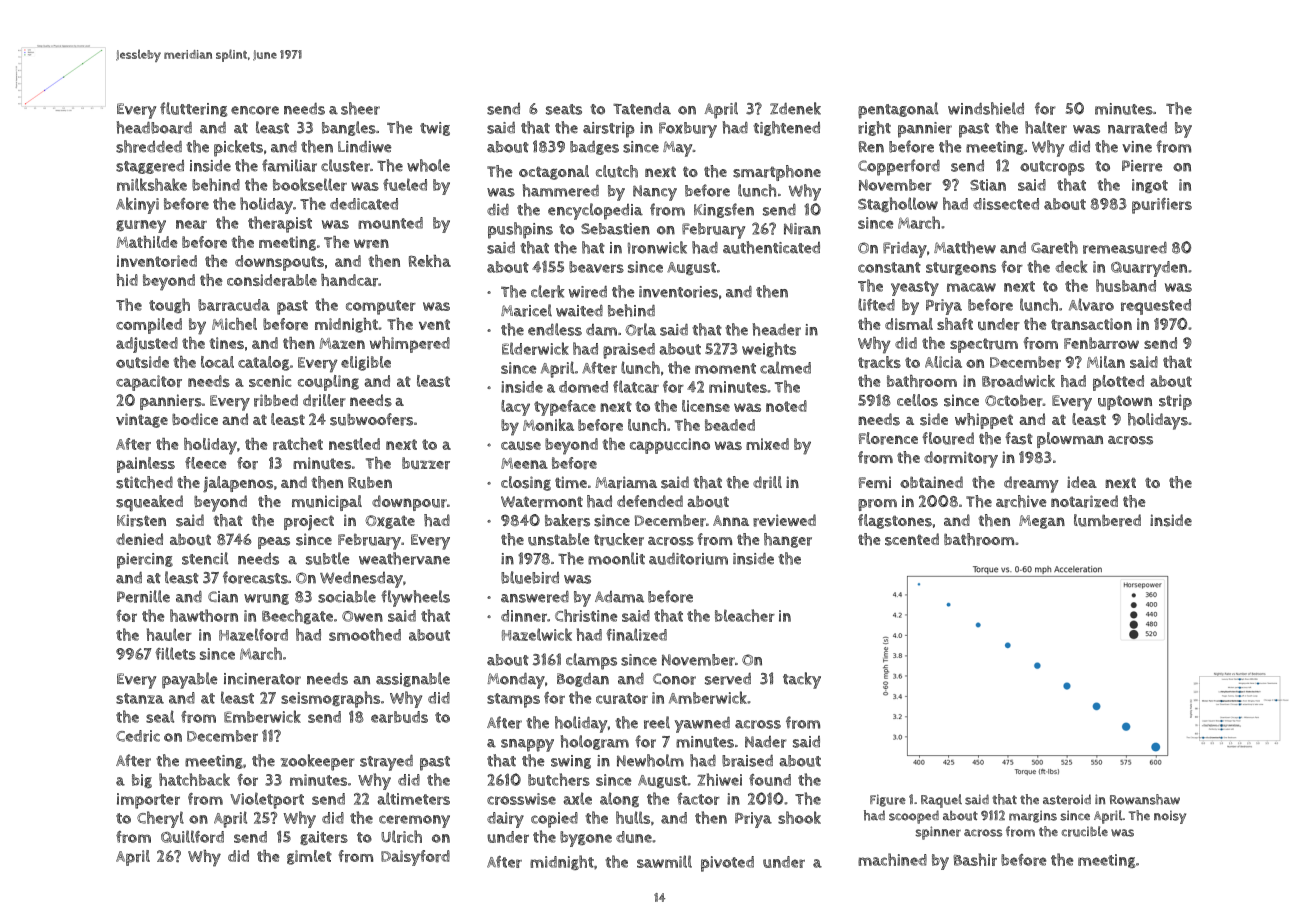  I want to click on Stian, so click(988, 185).
